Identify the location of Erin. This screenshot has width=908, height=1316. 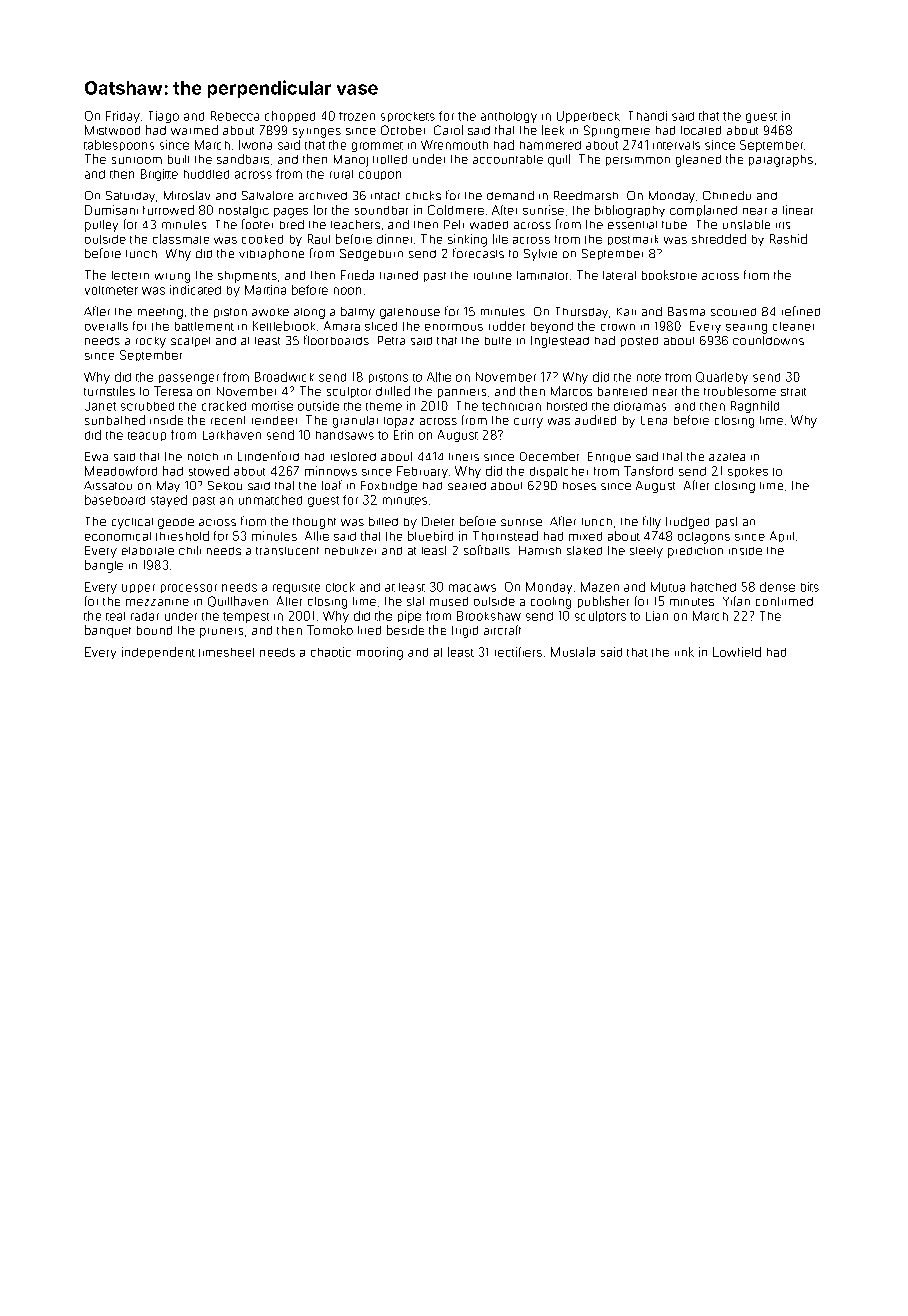
(403, 435).
